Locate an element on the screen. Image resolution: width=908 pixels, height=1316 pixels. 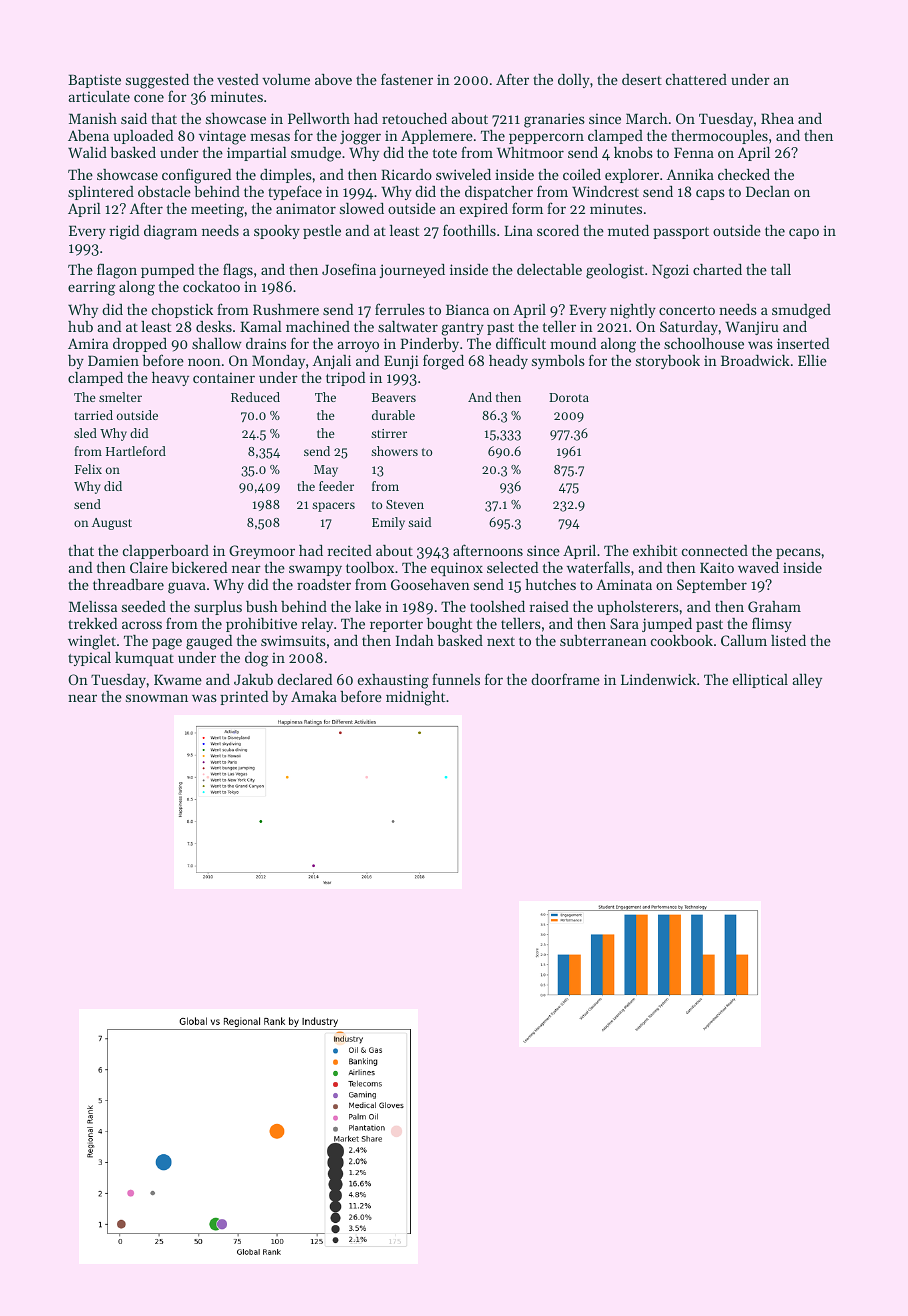
feeder is located at coordinates (336, 486).
